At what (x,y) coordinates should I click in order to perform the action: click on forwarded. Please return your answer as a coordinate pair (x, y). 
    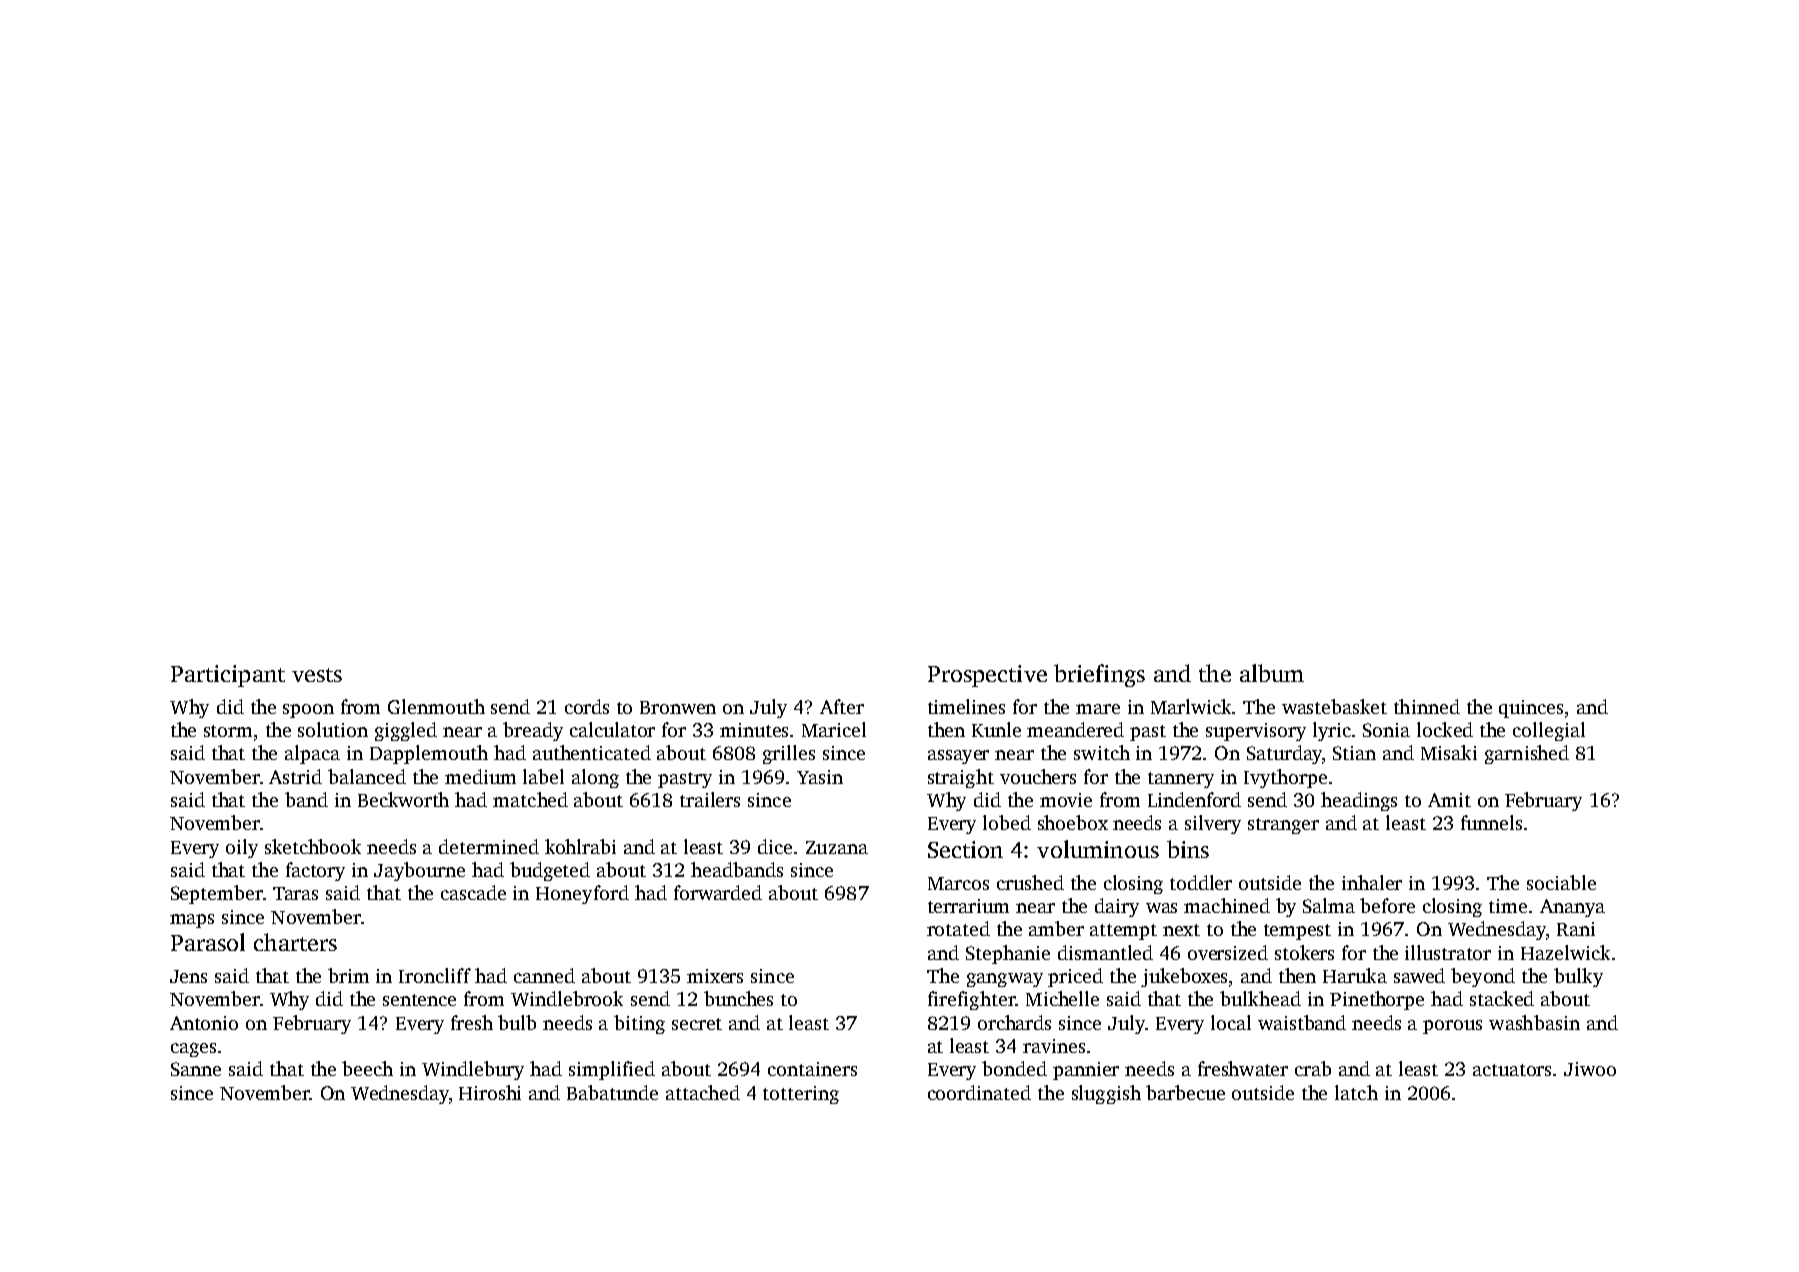
    Looking at the image, I should click on (718, 892).
